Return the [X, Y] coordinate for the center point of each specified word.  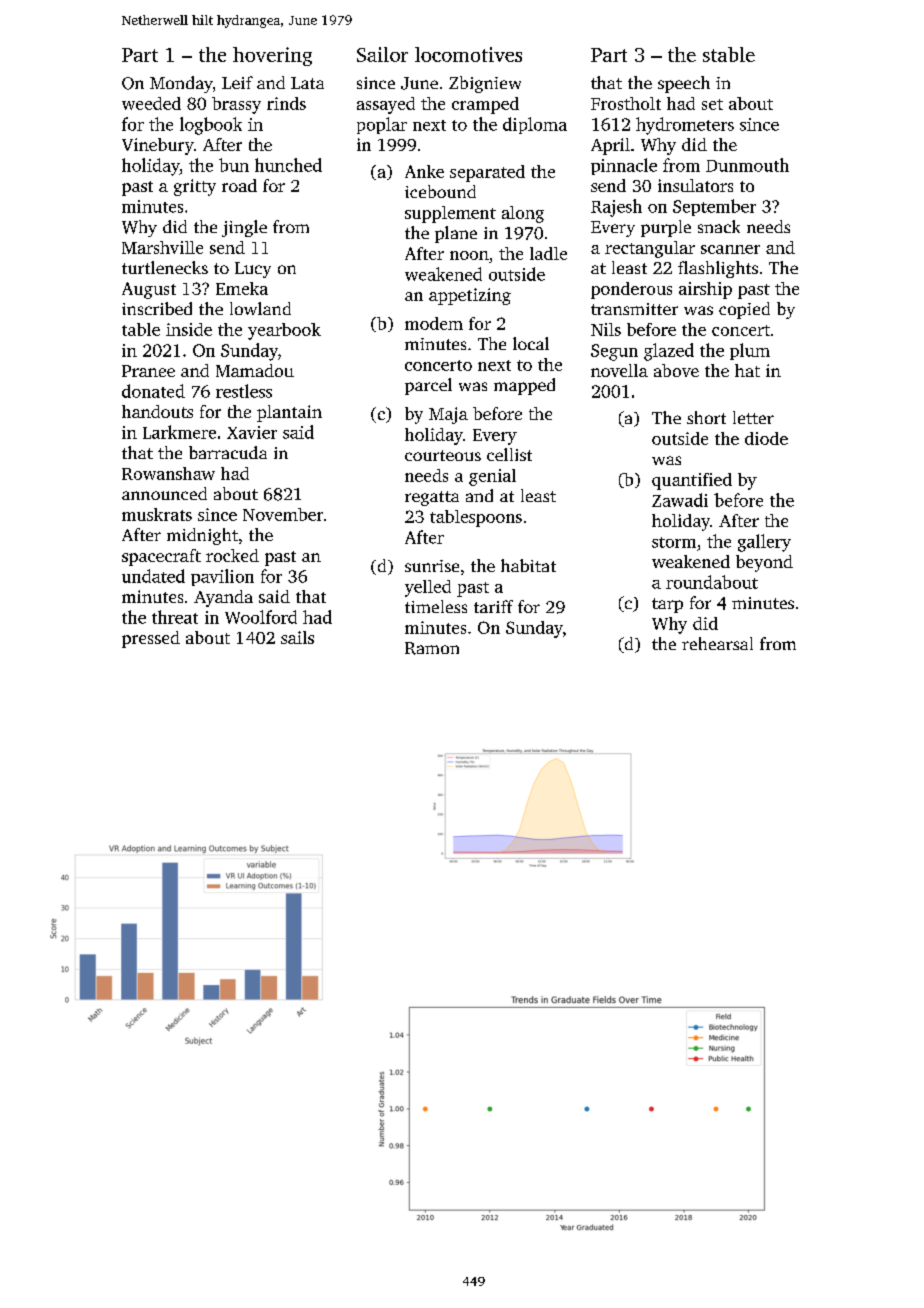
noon [469, 255]
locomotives [468, 54]
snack [719, 226]
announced [164, 493]
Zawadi [680, 500]
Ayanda [223, 598]
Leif [237, 82]
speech [684, 84]
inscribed [157, 308]
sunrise [432, 566]
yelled [428, 588]
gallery [764, 543]
